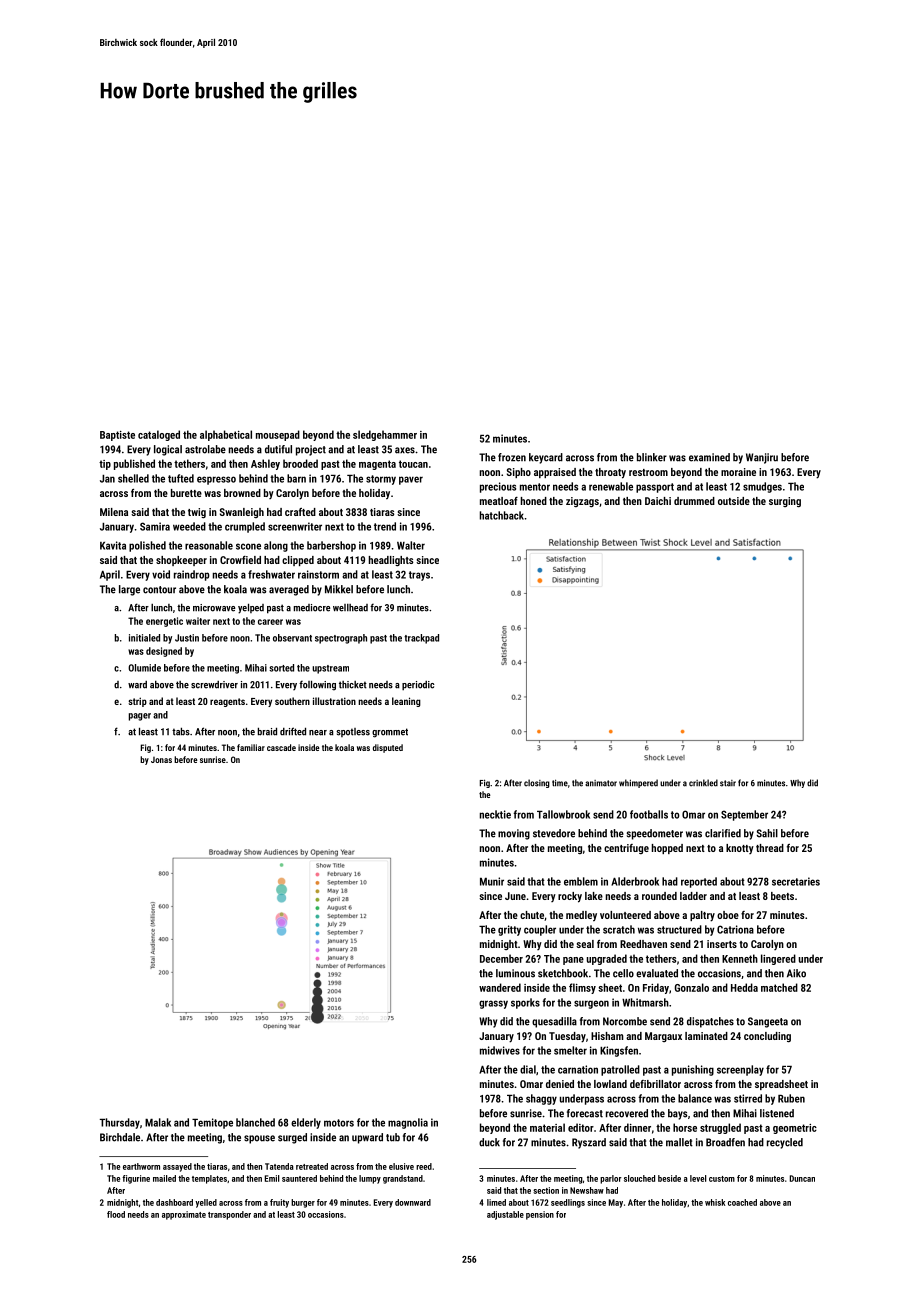 The image size is (924, 1308). Describe the element at coordinates (251, 747) in the document. I see `familiar` at that location.
